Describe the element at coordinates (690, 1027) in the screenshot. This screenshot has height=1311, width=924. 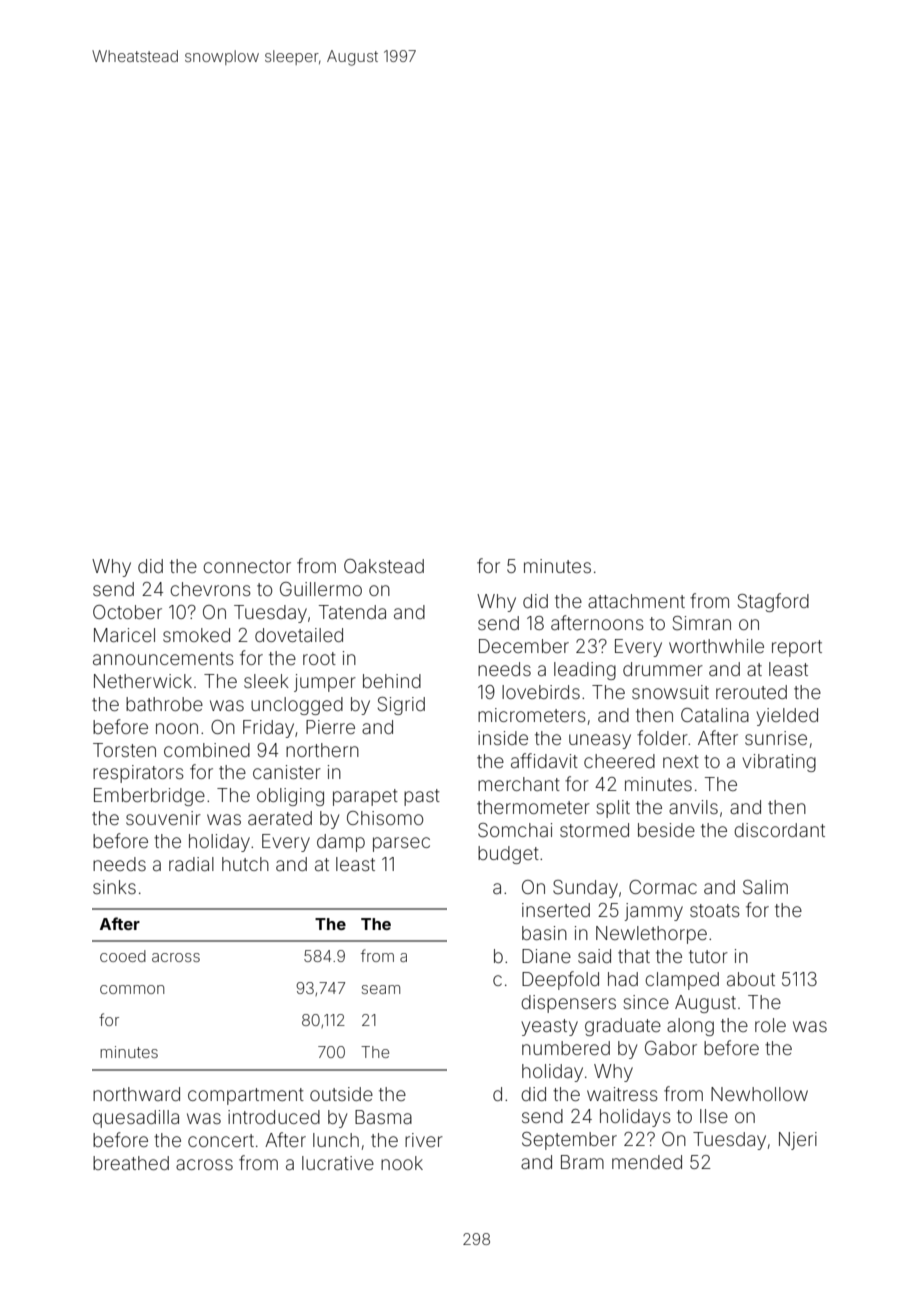
I see `along` at that location.
